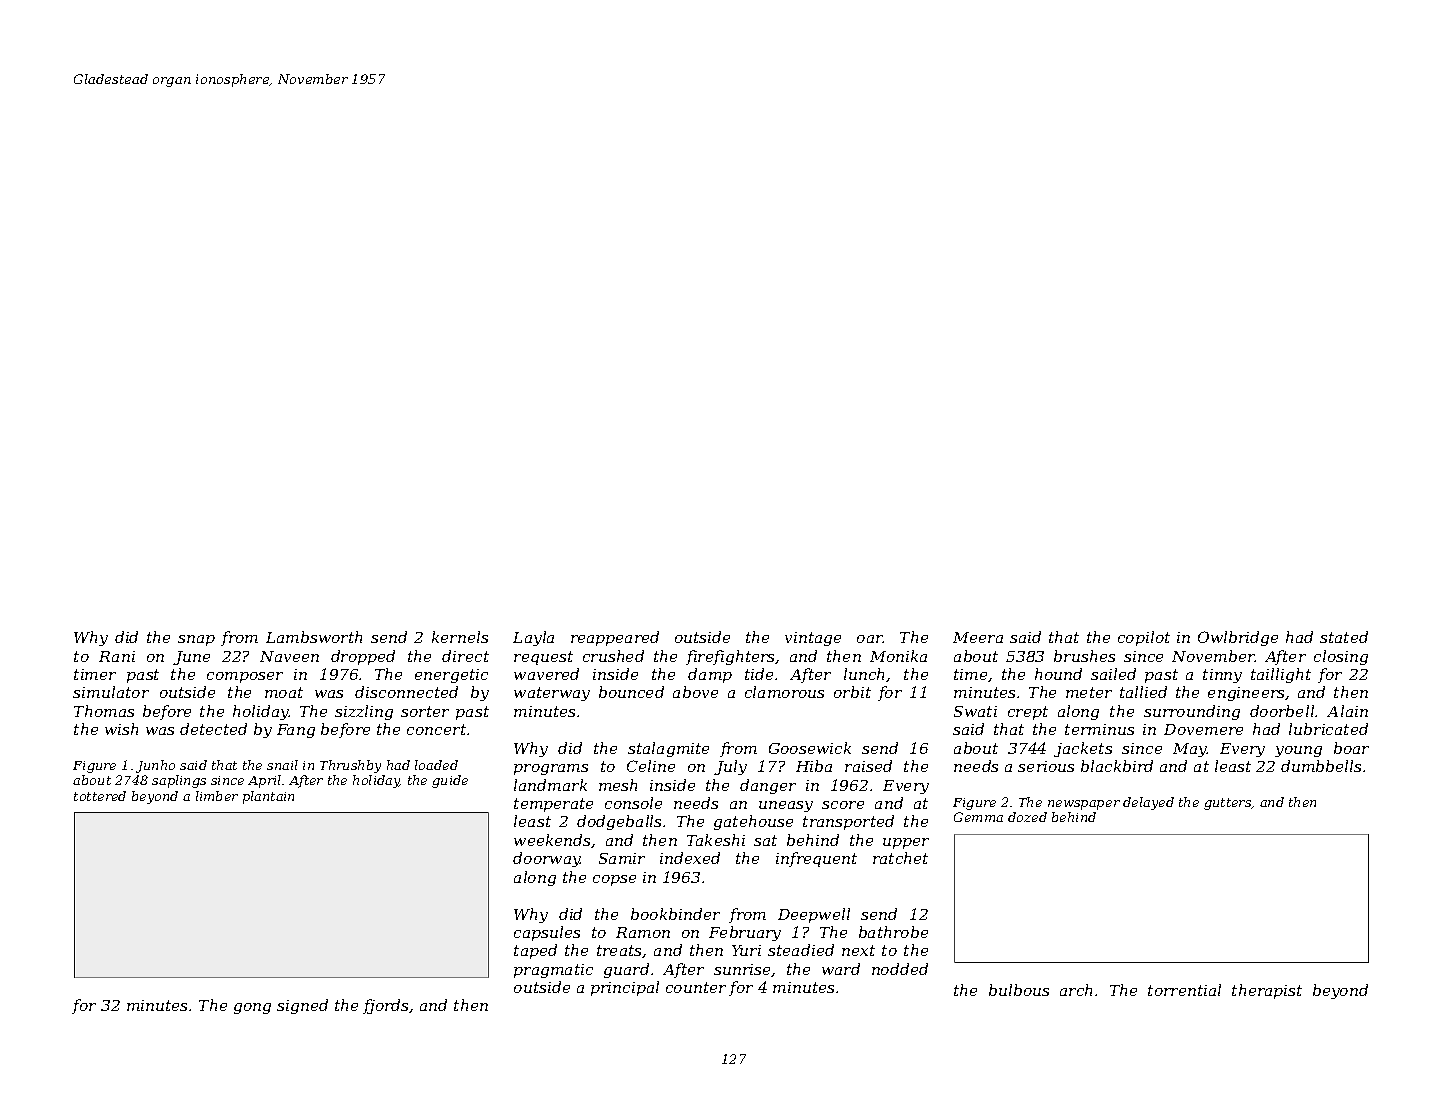 The image size is (1443, 1115). Describe the element at coordinates (302, 1006) in the screenshot. I see `signed` at that location.
